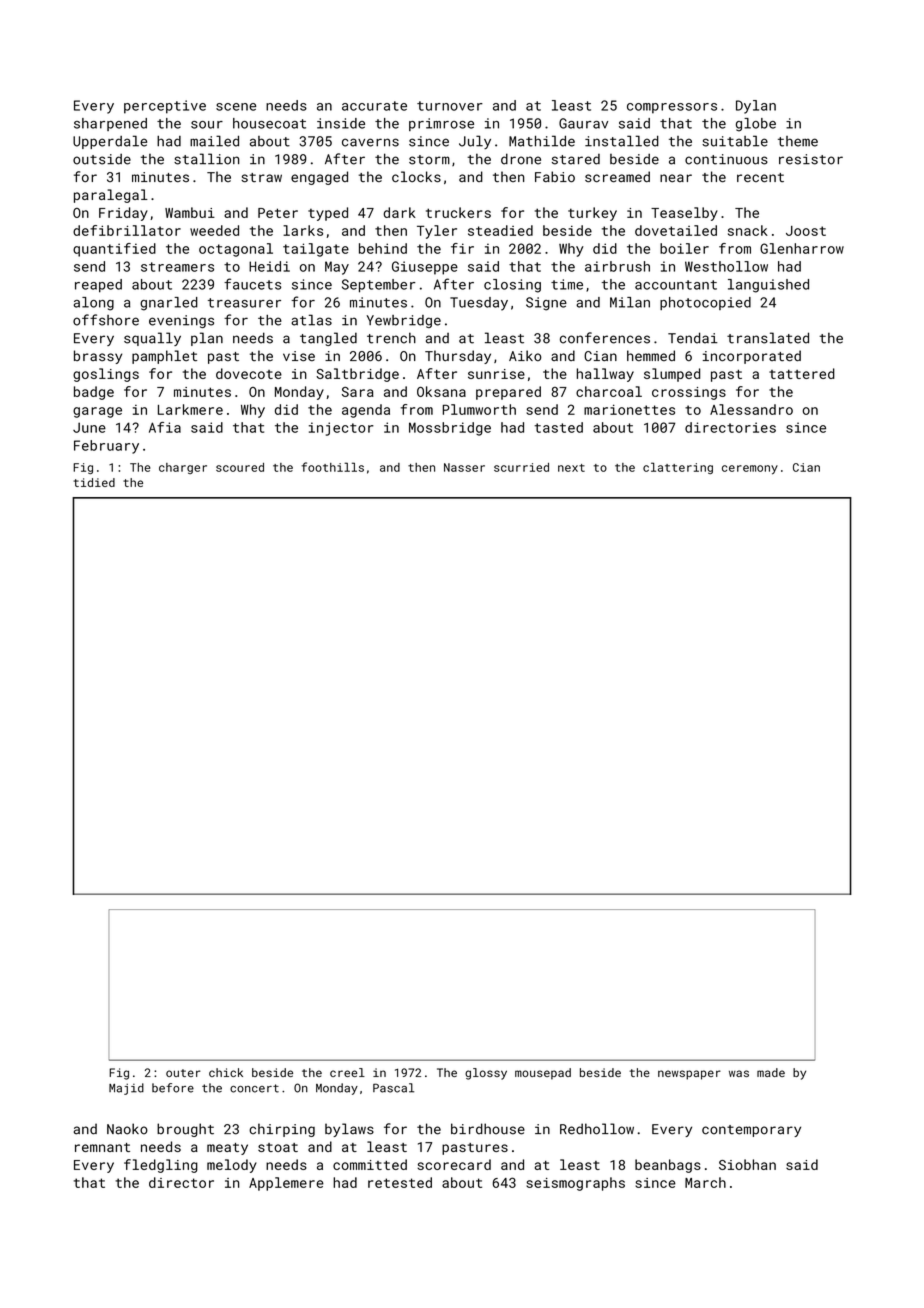 This screenshot has height=1308, width=924. What do you see at coordinates (347, 1072) in the screenshot?
I see `creel` at bounding box center [347, 1072].
